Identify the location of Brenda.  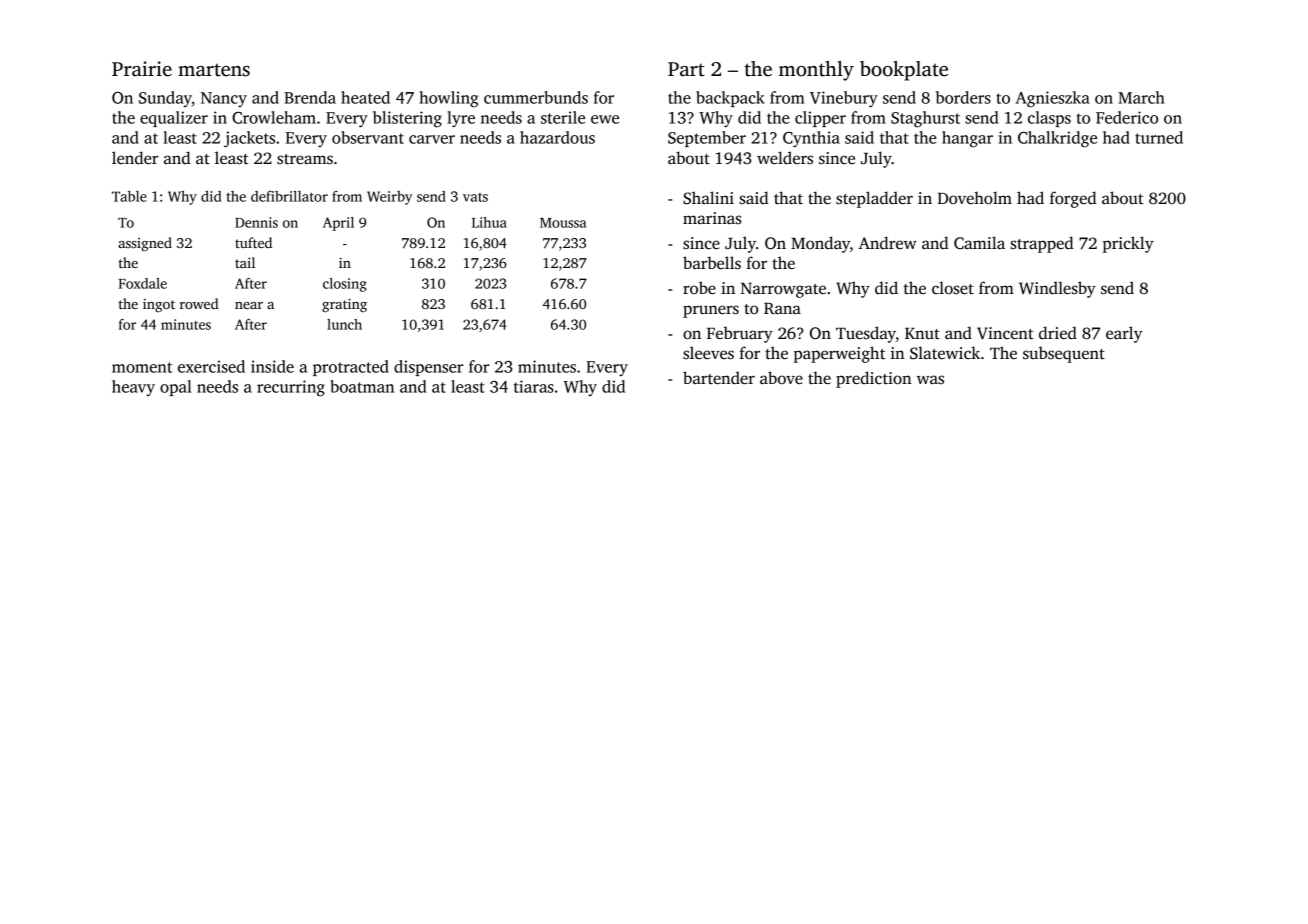
(310, 97).
